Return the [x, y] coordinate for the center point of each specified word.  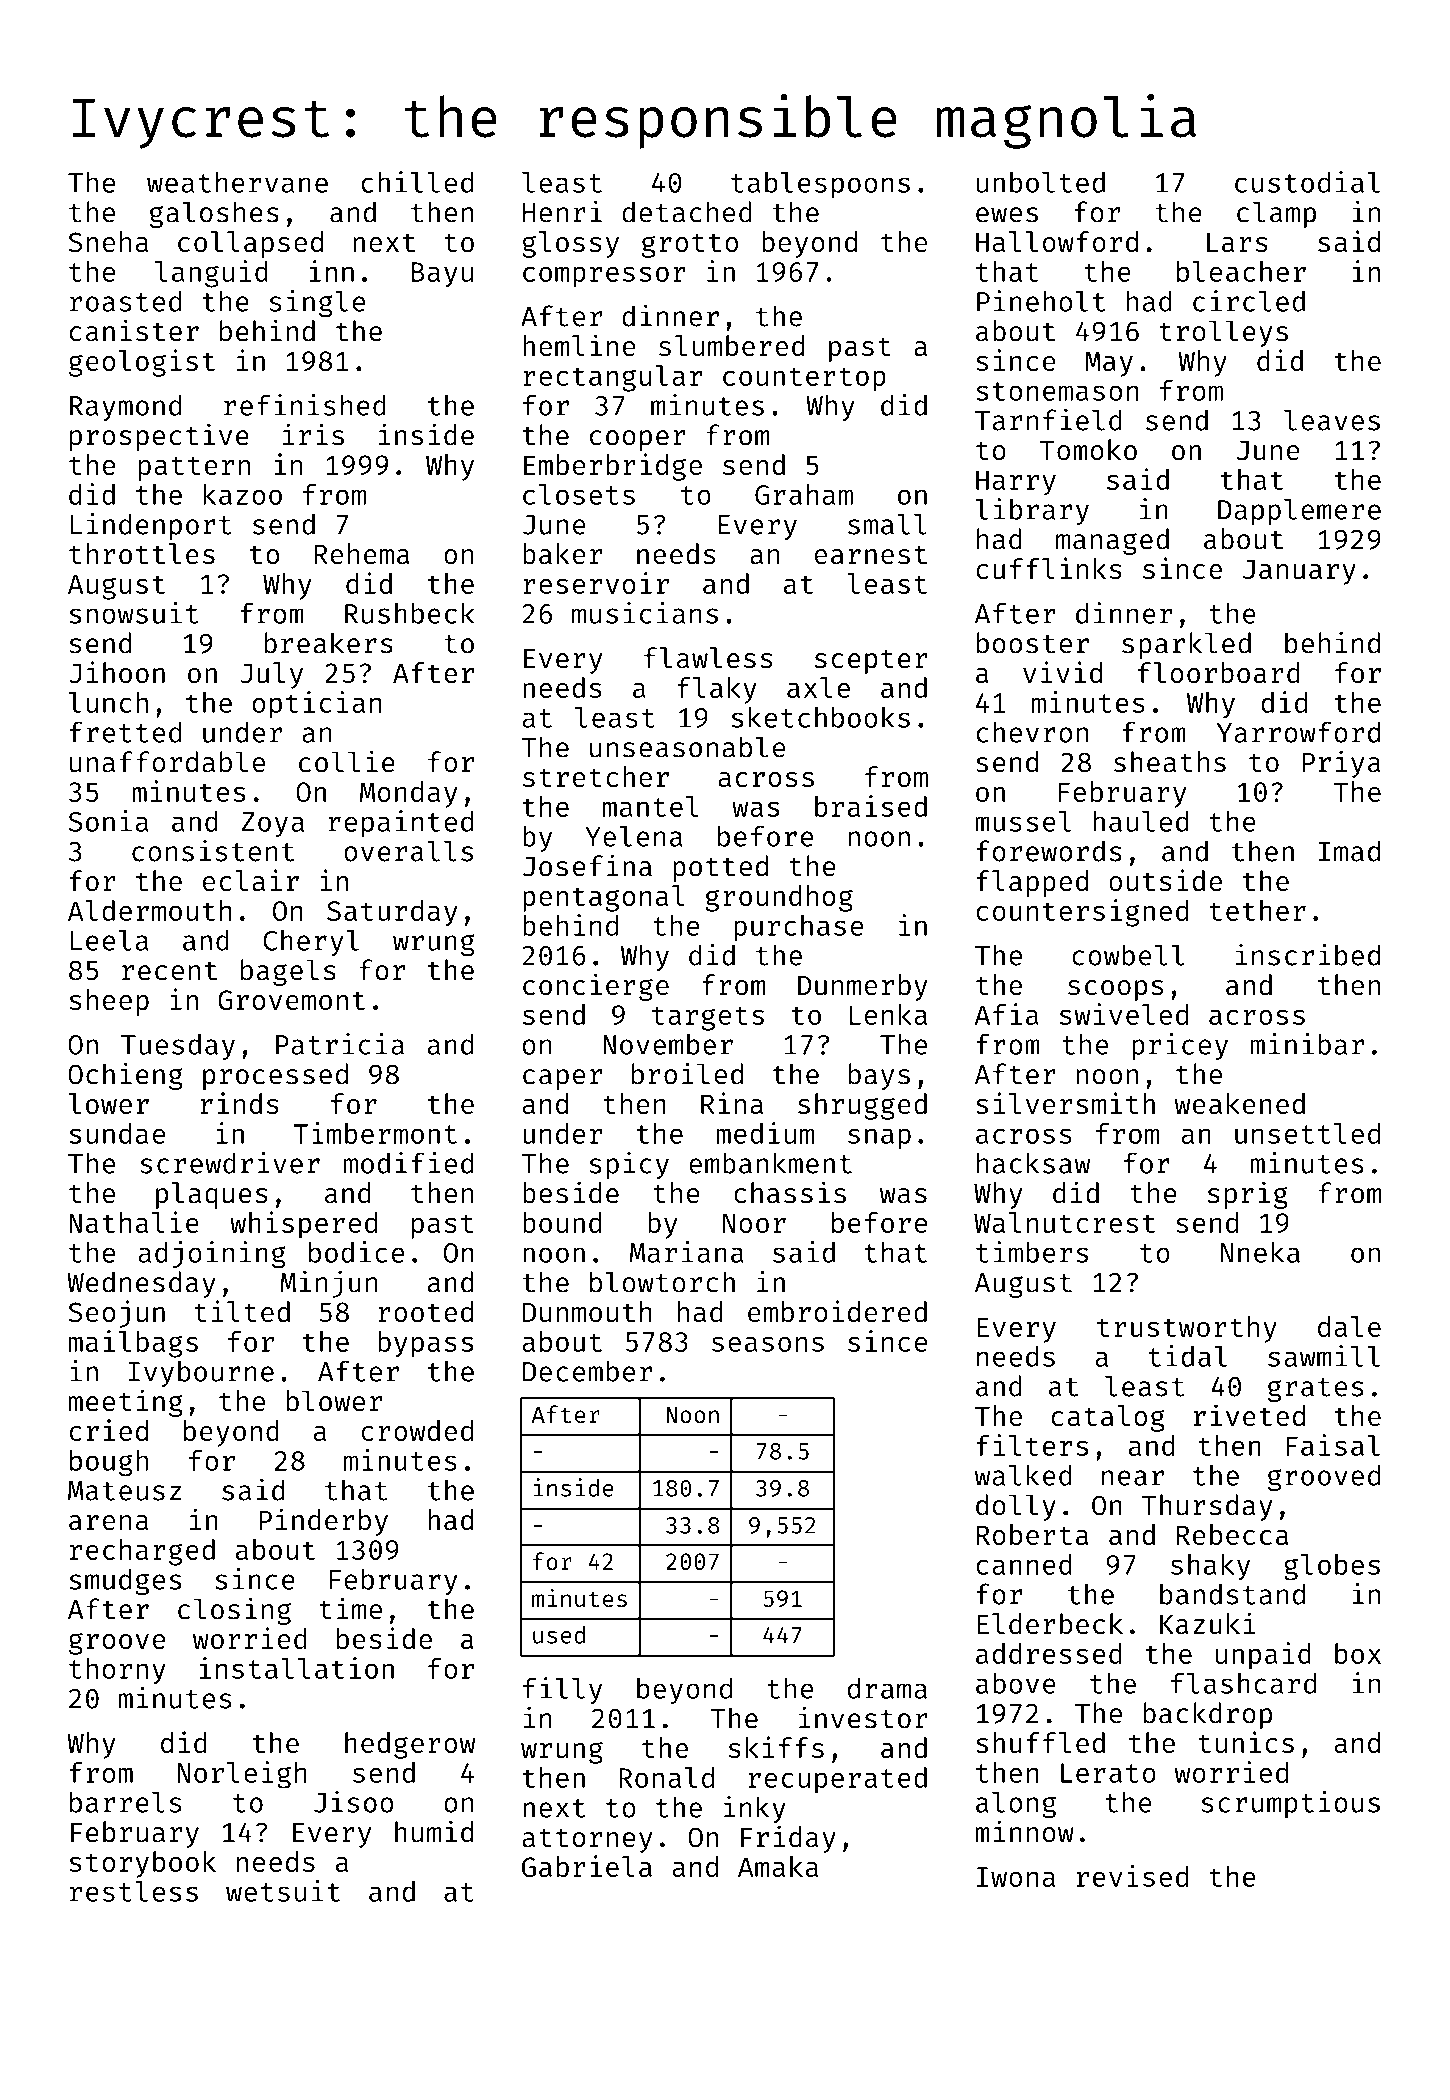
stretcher [596, 776]
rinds [240, 1103]
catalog [1108, 1418]
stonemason [1057, 391]
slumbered [731, 345]
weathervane [237, 182]
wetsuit [283, 1891]
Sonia [108, 821]
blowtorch [662, 1282]
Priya [1341, 764]
